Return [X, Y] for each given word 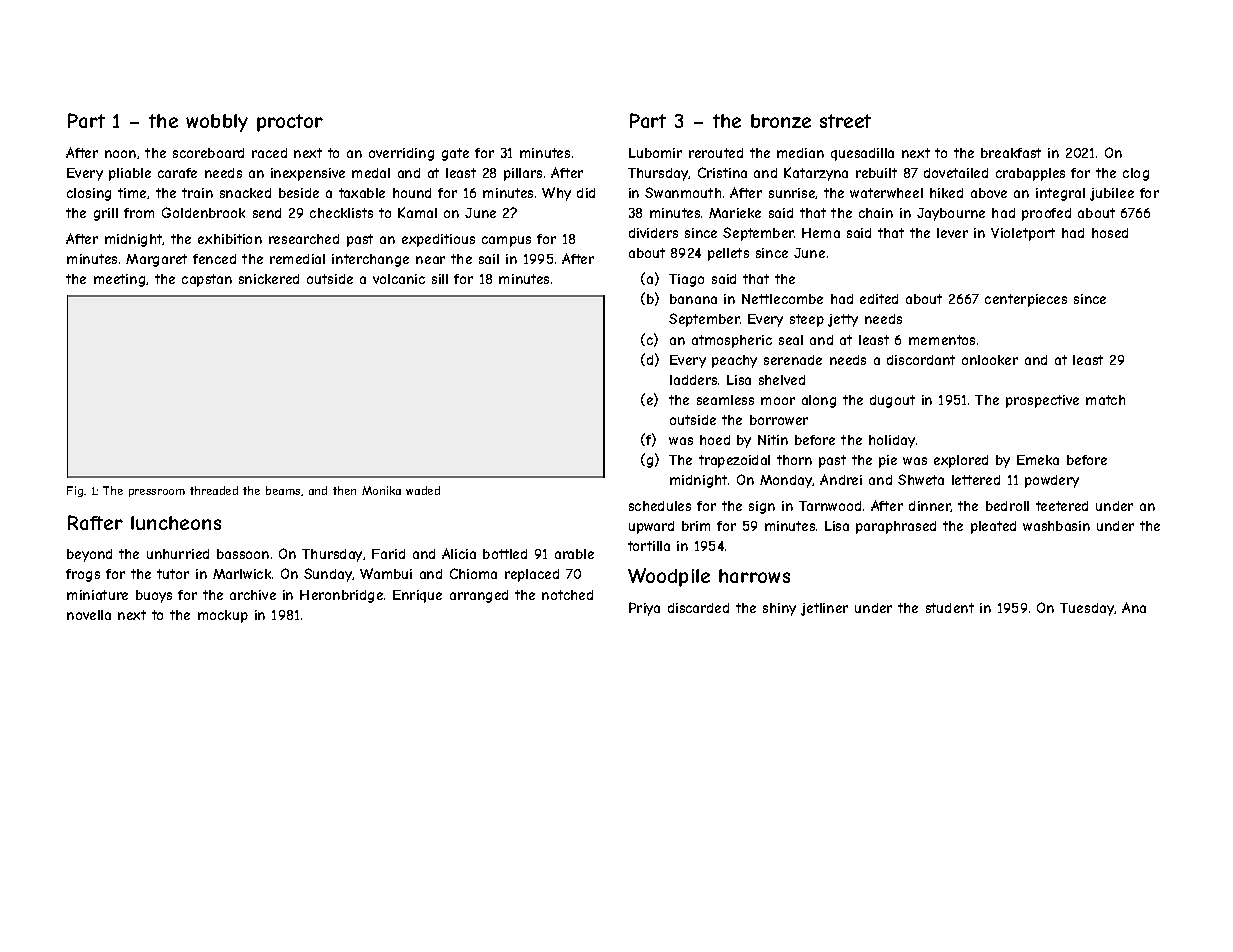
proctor [290, 123]
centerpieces [1026, 300]
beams [283, 490]
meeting [119, 280]
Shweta [921, 479]
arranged [479, 596]
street [845, 121]
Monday [786, 481]
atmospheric [732, 341]
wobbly [217, 123]
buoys [154, 596]
